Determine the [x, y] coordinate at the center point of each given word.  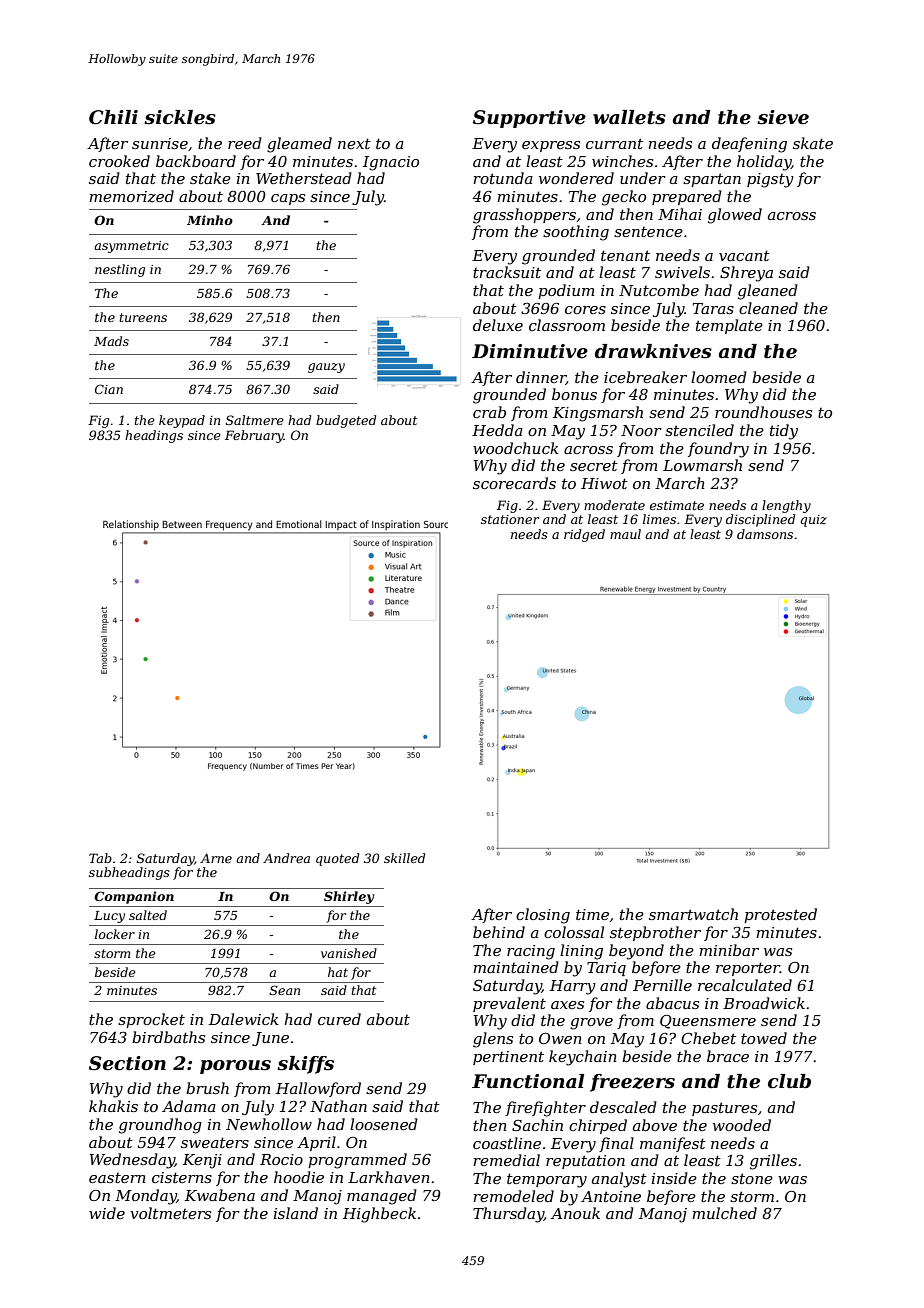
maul [625, 534]
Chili [113, 117]
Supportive [529, 119]
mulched [724, 1213]
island [296, 1213]
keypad [182, 421]
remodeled [513, 1196]
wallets [629, 117]
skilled [404, 858]
